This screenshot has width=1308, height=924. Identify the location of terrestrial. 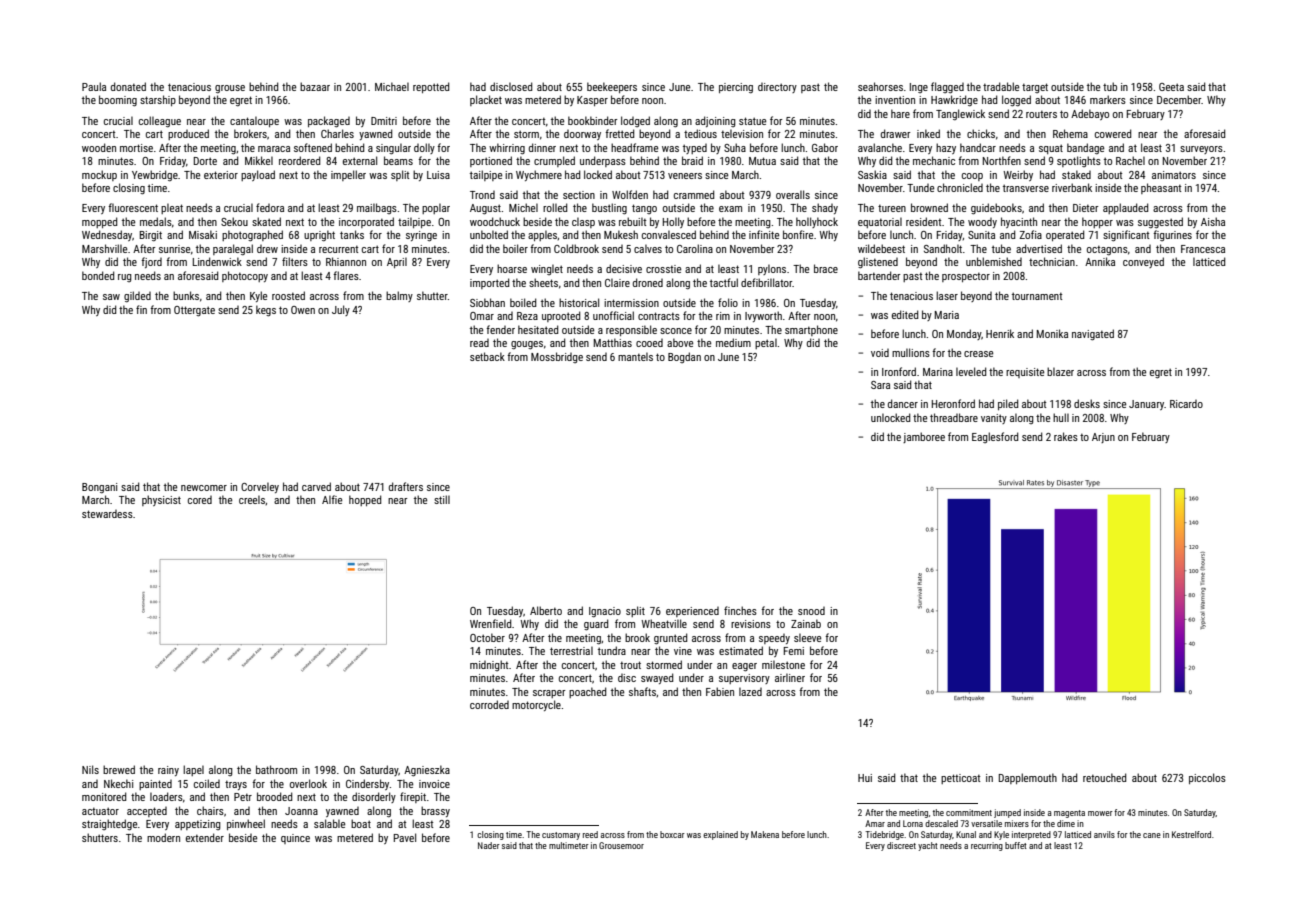
(571, 650).
